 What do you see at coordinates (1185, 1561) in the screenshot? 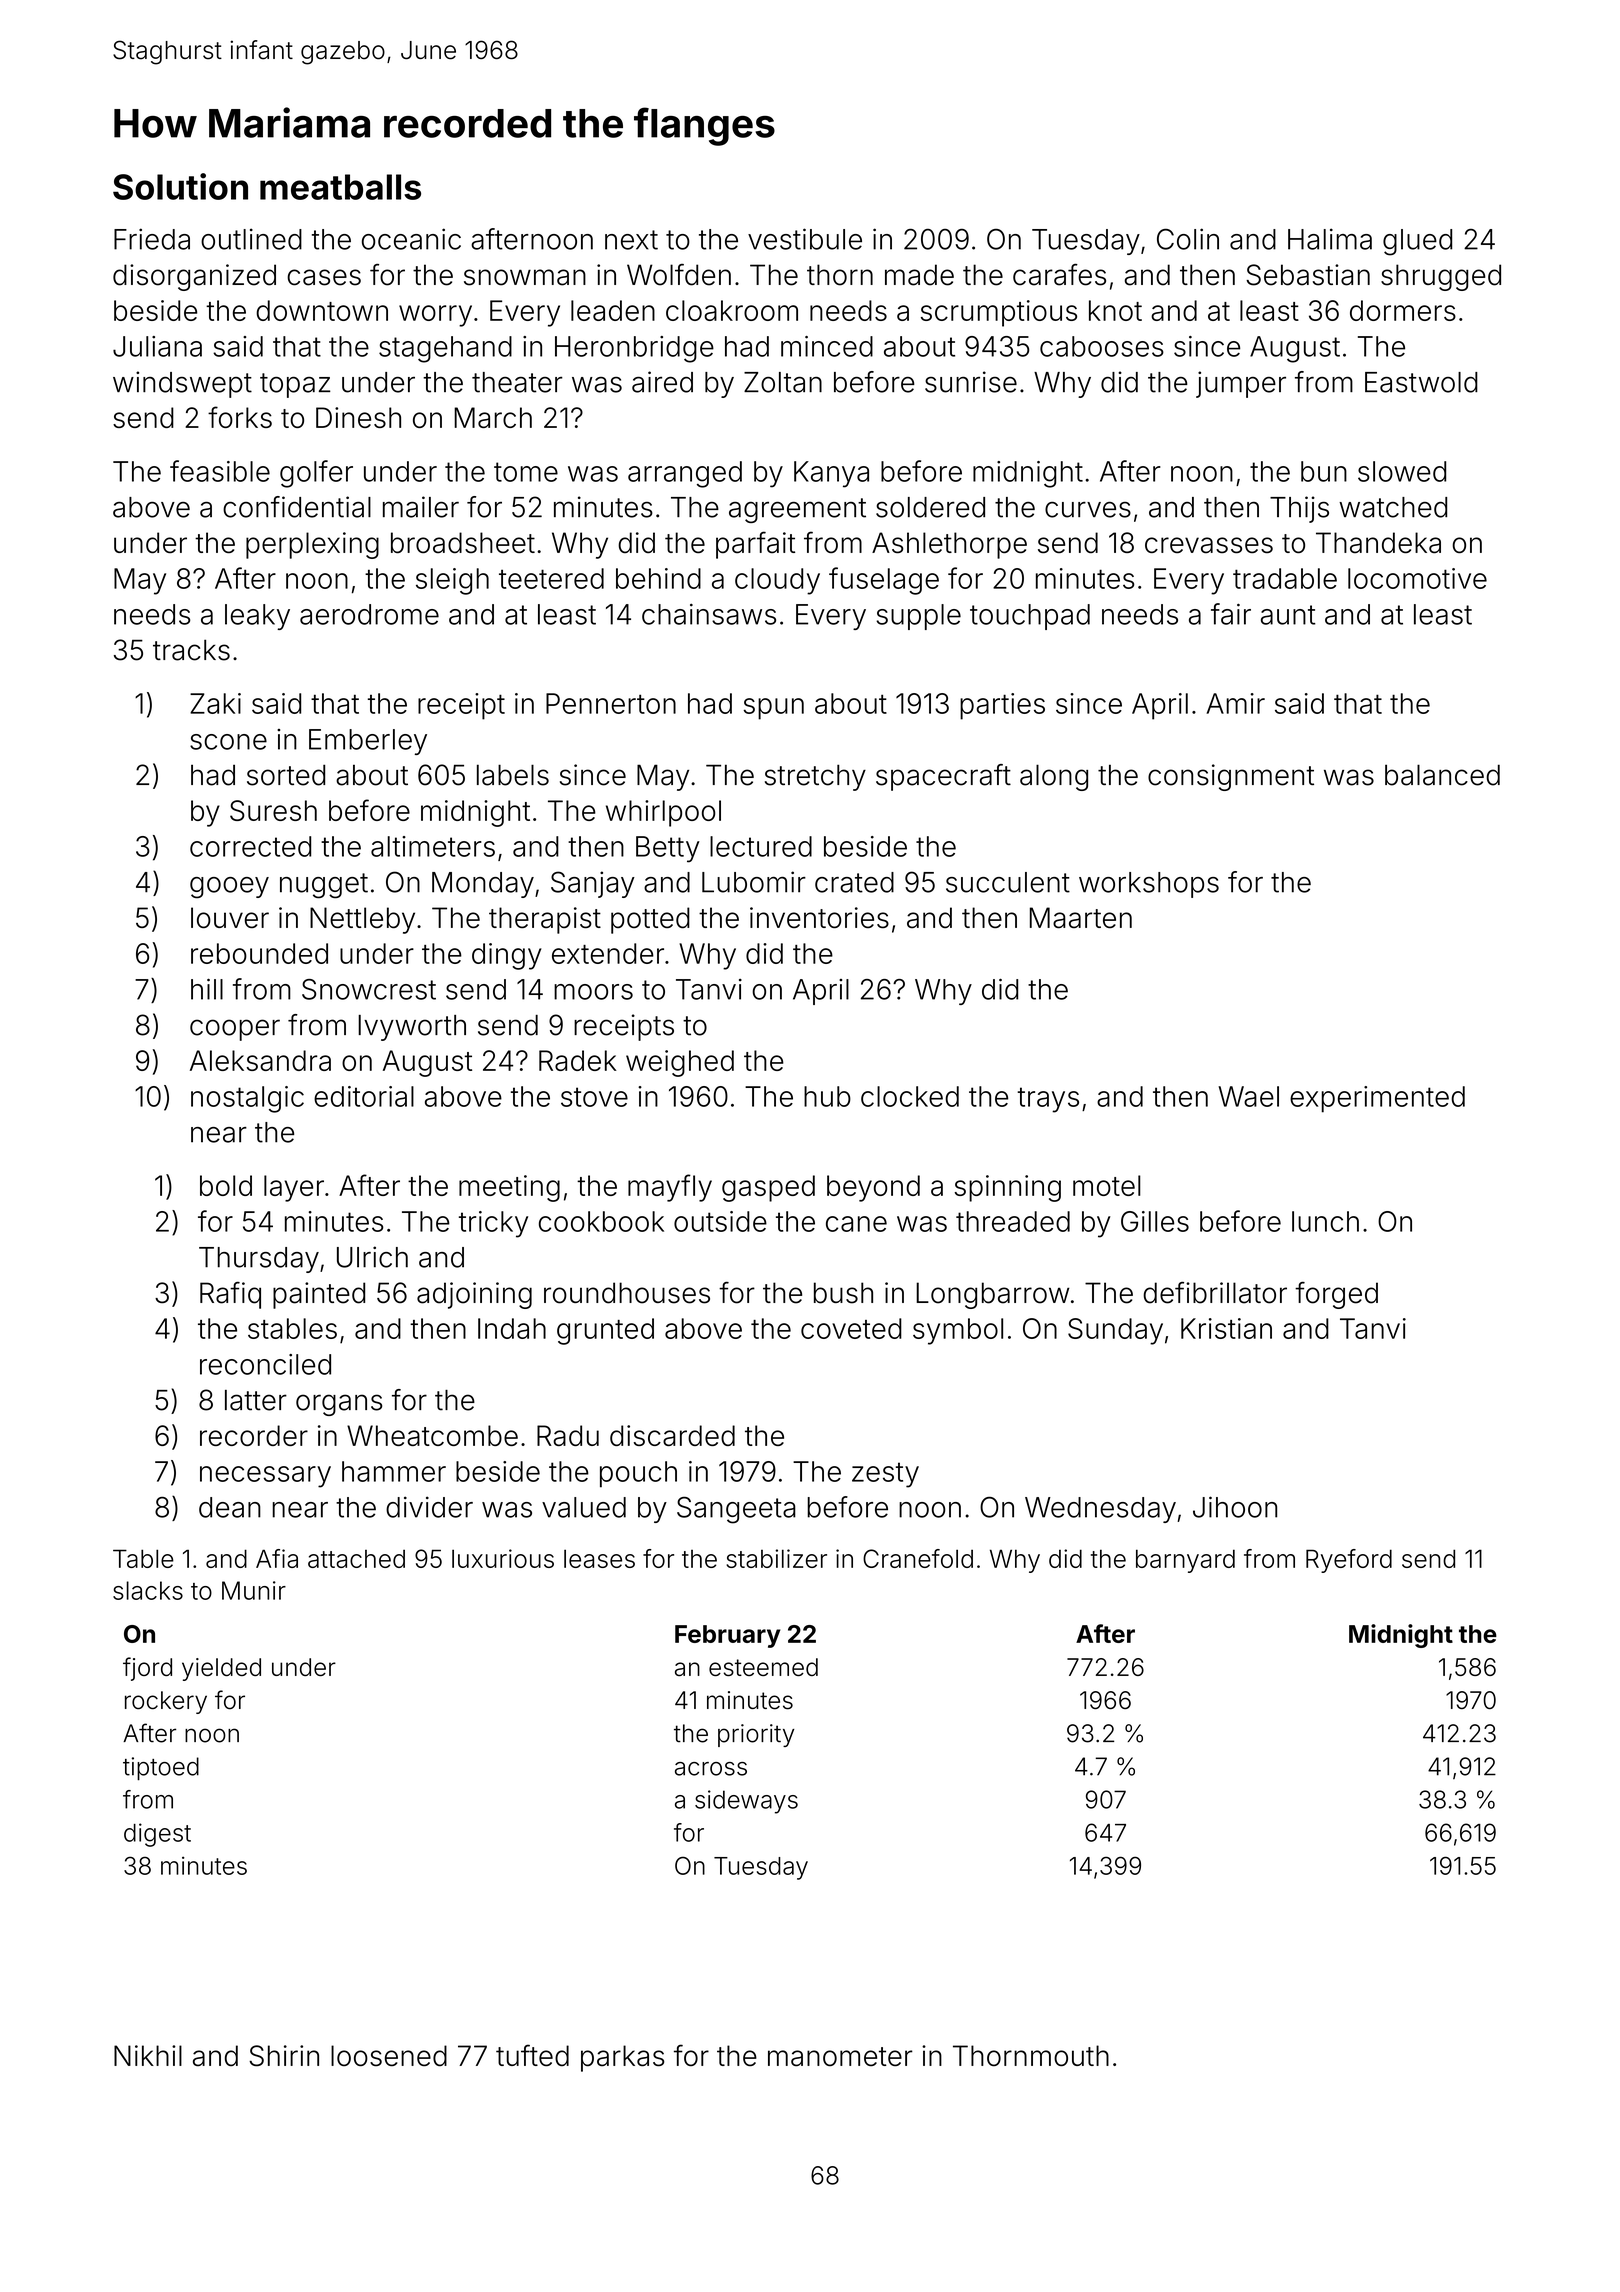
I see `barnyard` at bounding box center [1185, 1561].
